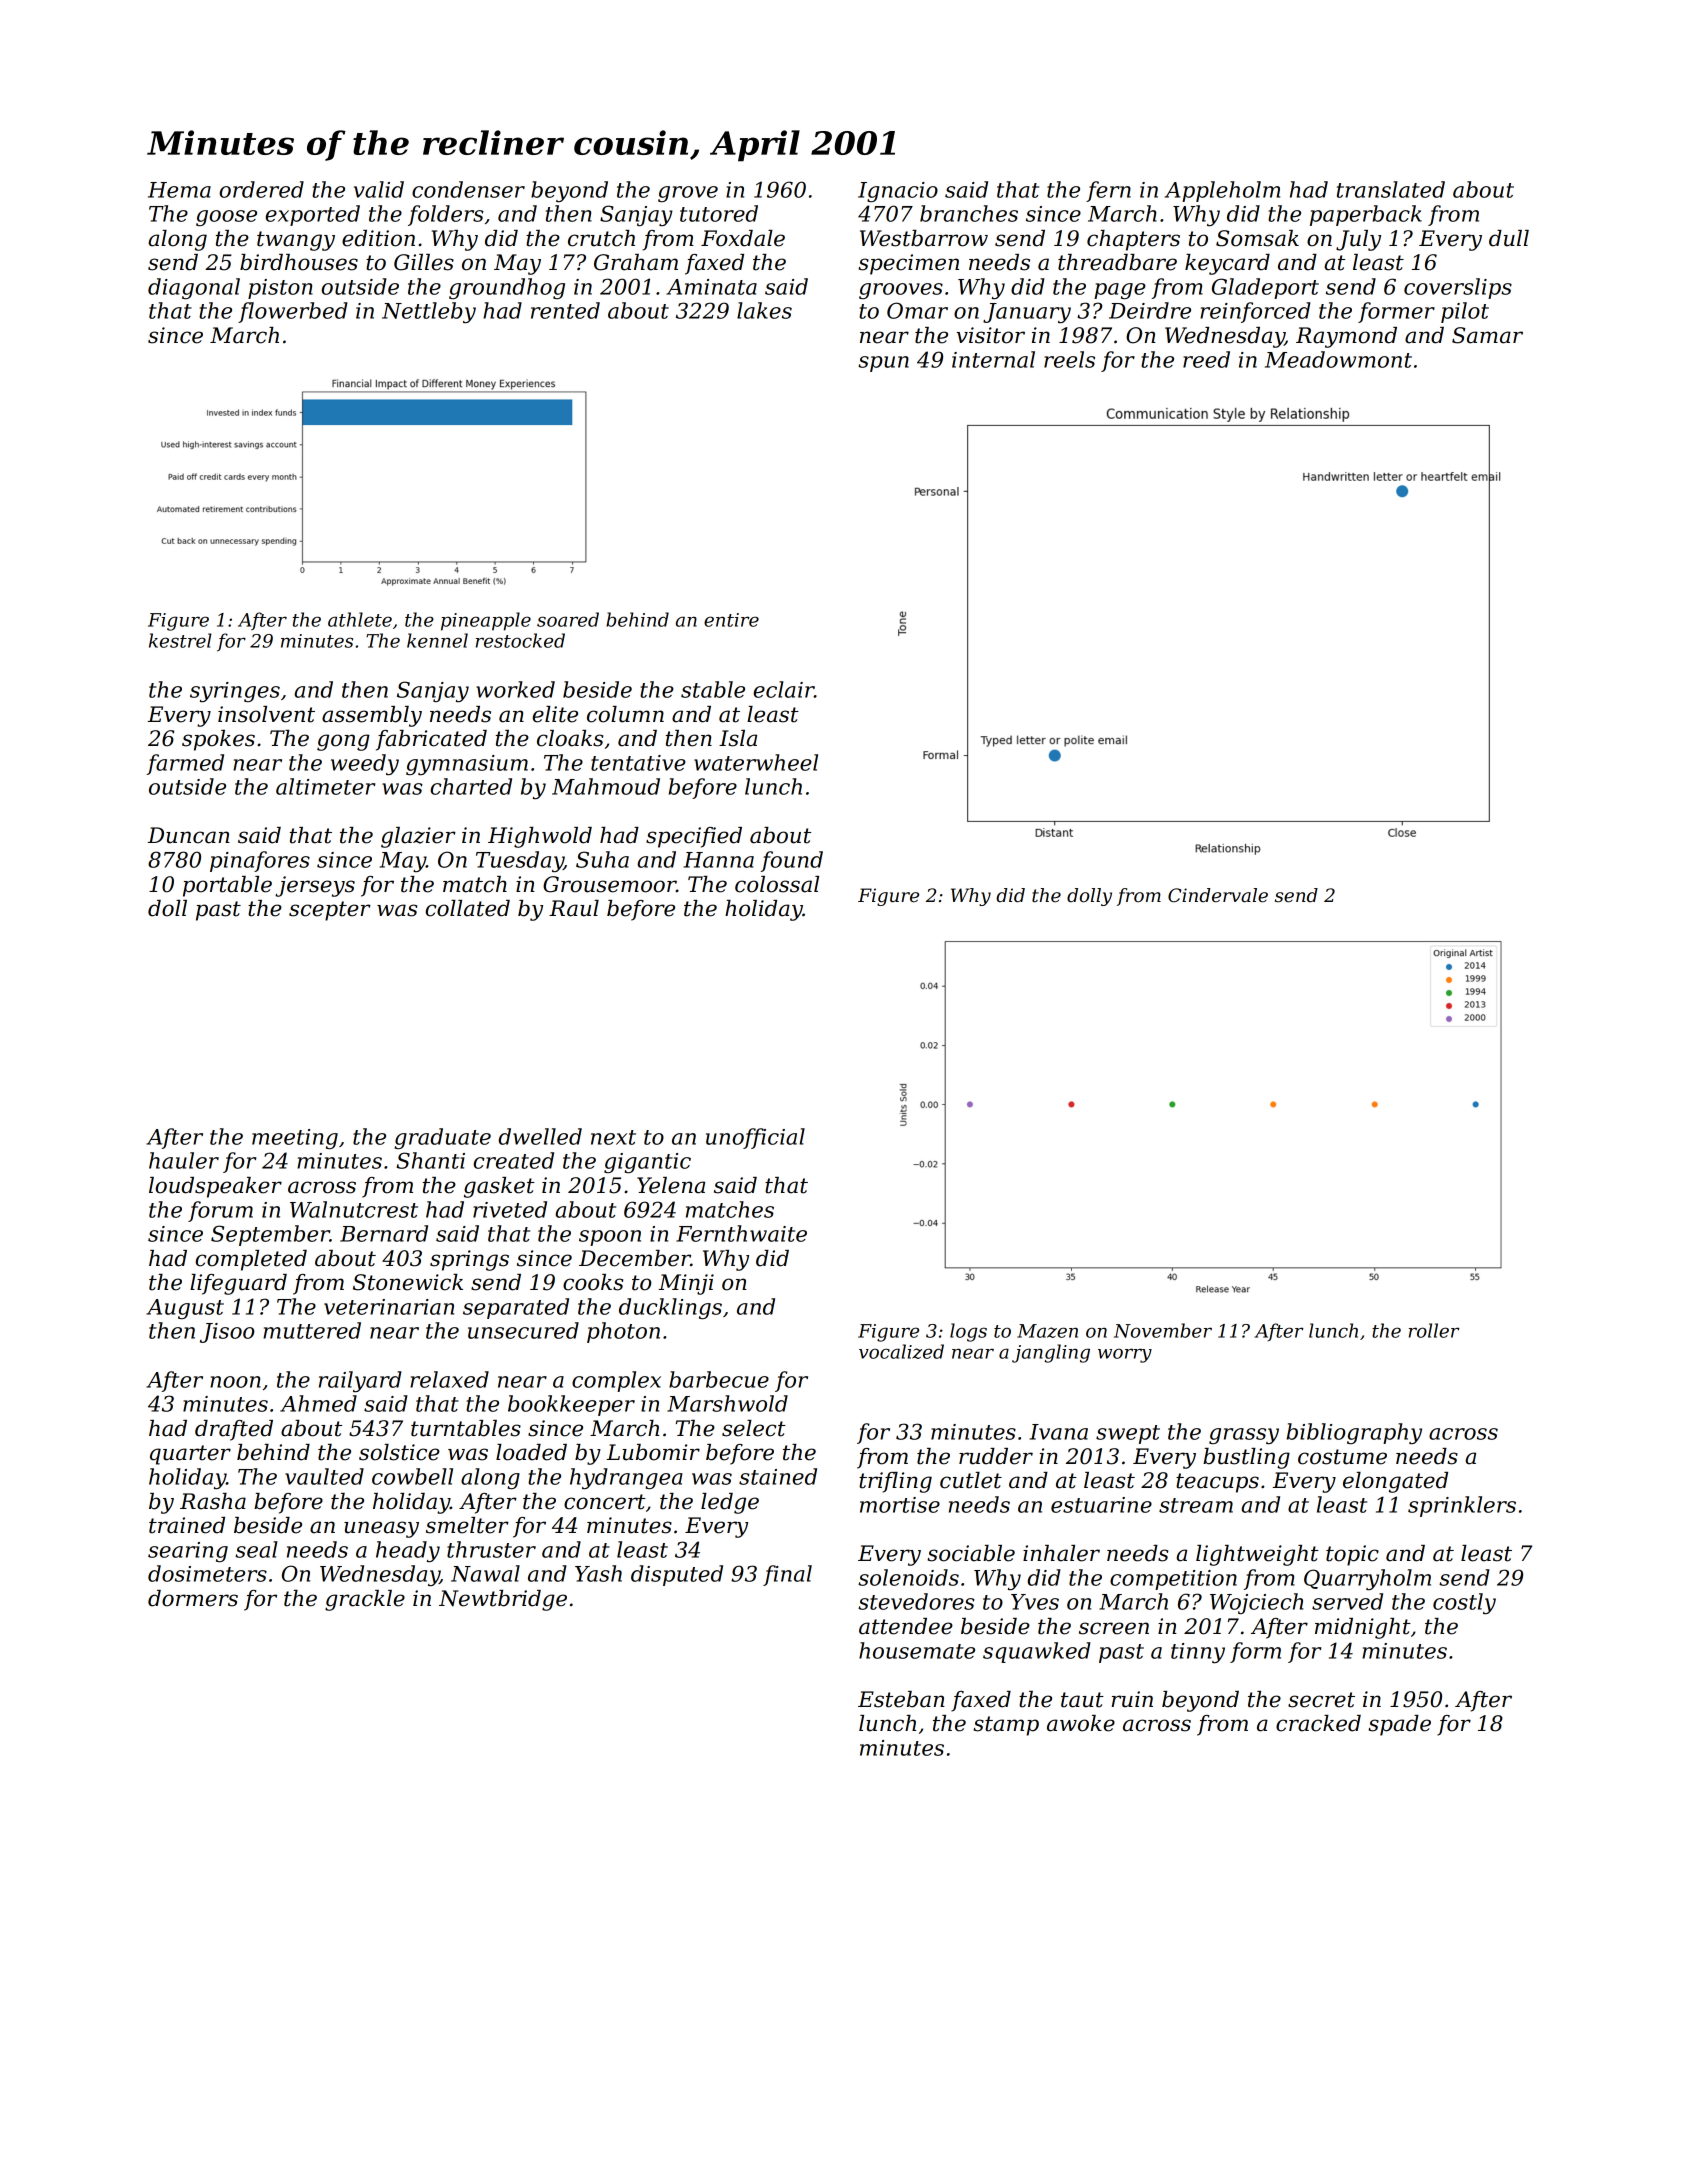 The width and height of the document is (1683, 2178). Describe the element at coordinates (898, 192) in the document. I see `Ignacio` at that location.
